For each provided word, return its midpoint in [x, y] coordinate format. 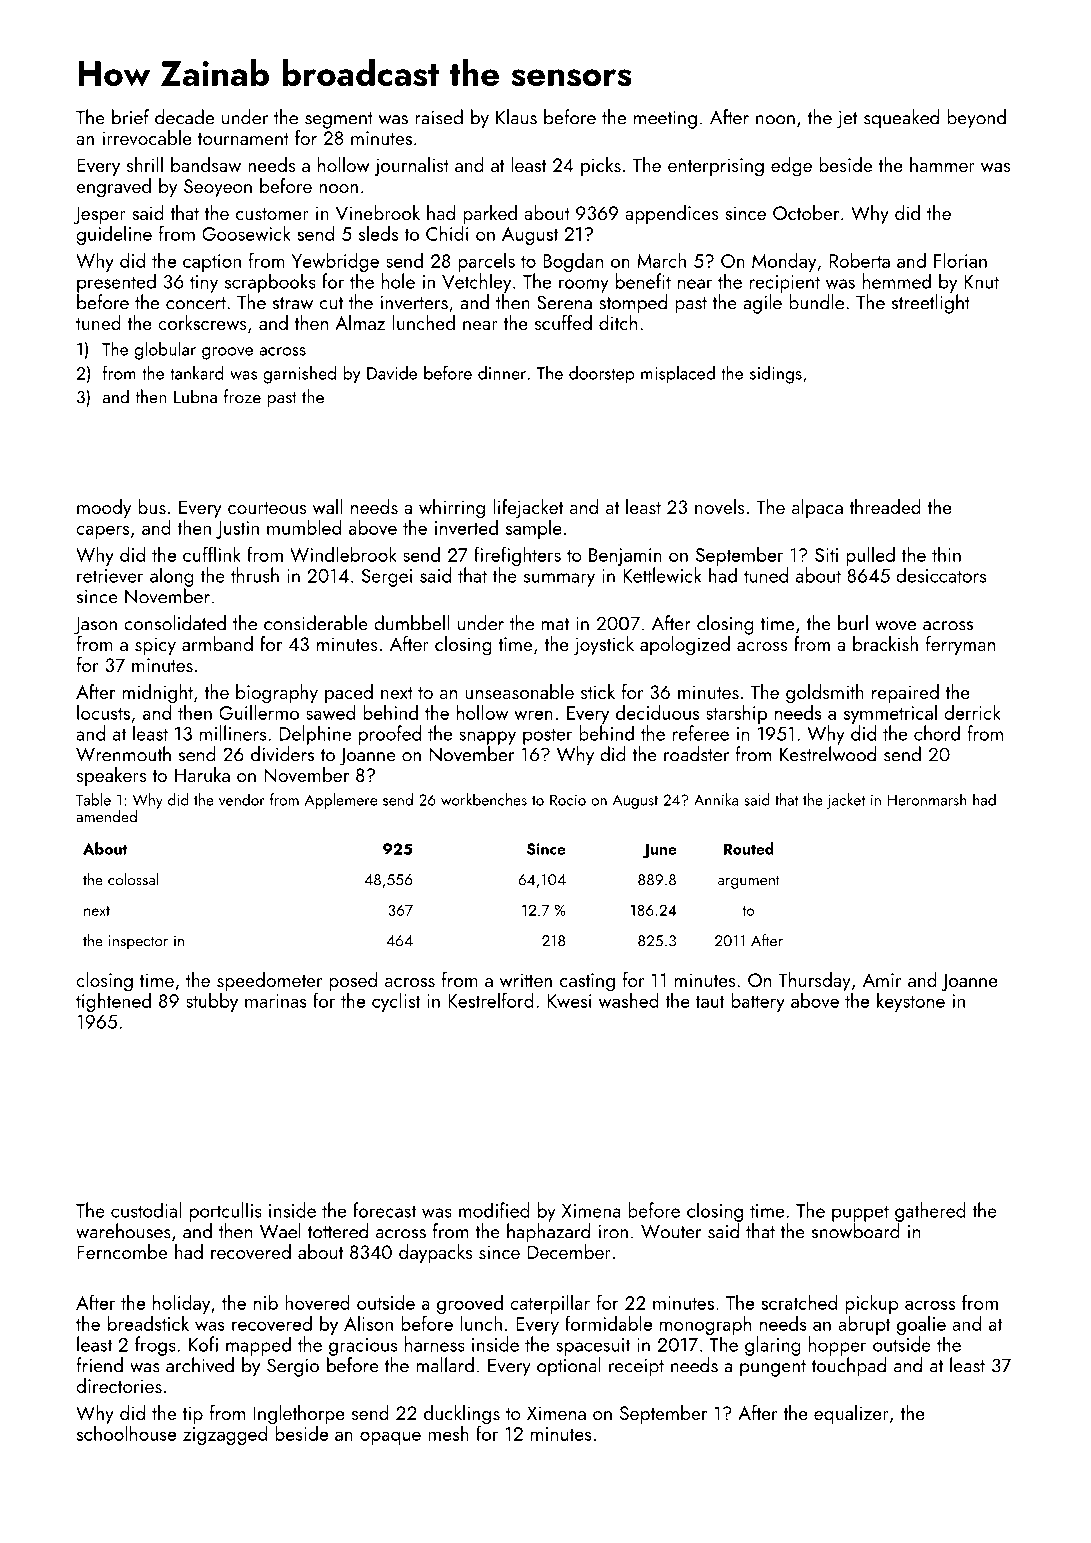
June [659, 850]
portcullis [226, 1212]
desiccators [941, 575]
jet [847, 120]
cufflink [212, 554]
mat [555, 624]
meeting [665, 119]
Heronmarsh [927, 799]
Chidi [447, 233]
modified [494, 1210]
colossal [133, 879]
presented [116, 283]
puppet [860, 1213]
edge [791, 167]
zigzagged [225, 1435]
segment [339, 120]
